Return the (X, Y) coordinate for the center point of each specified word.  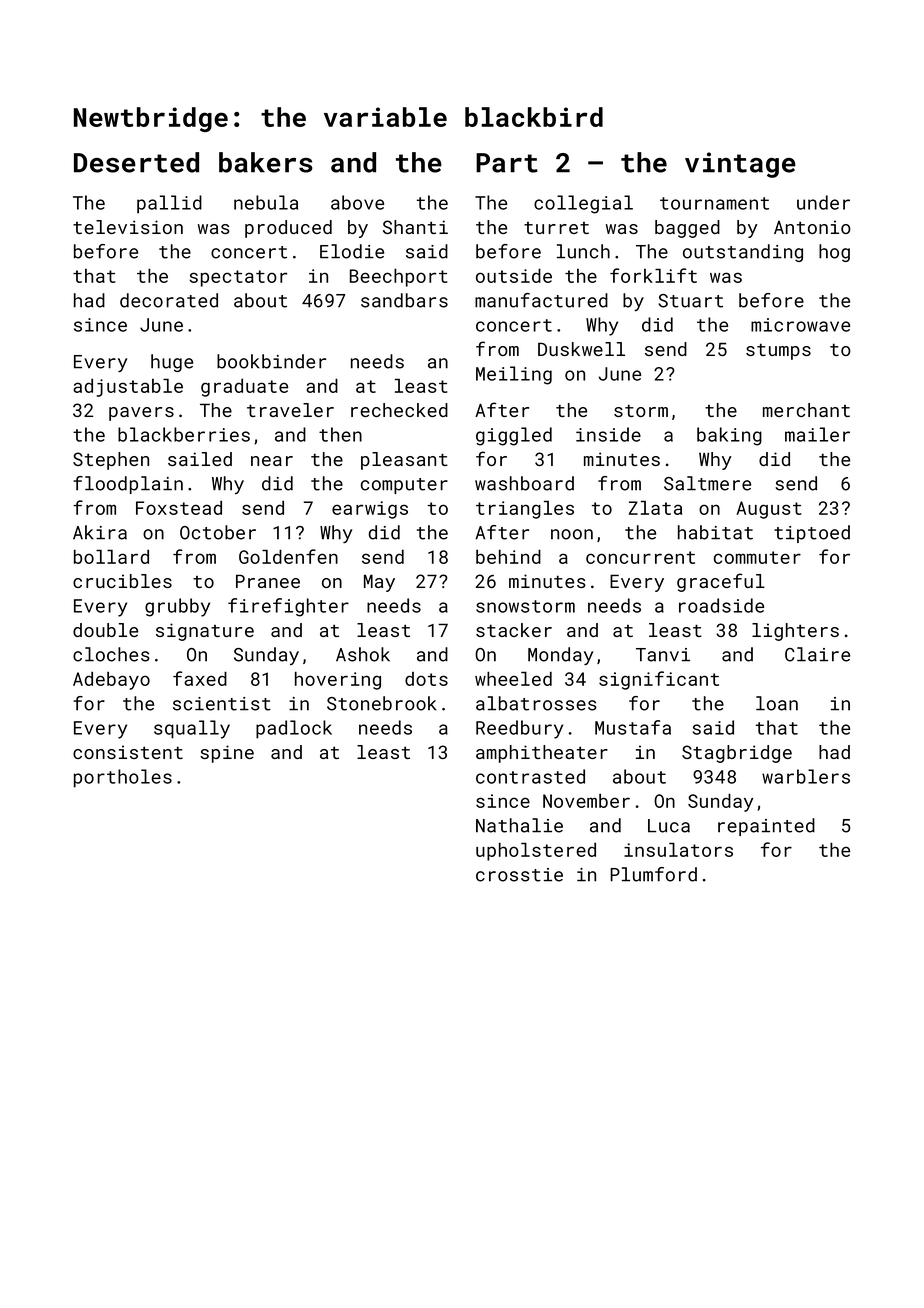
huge (172, 363)
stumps (778, 351)
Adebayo (111, 680)
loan (777, 703)
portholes (123, 778)
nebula (266, 202)
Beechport (399, 277)
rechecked (399, 410)
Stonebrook (382, 703)
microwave (800, 325)
